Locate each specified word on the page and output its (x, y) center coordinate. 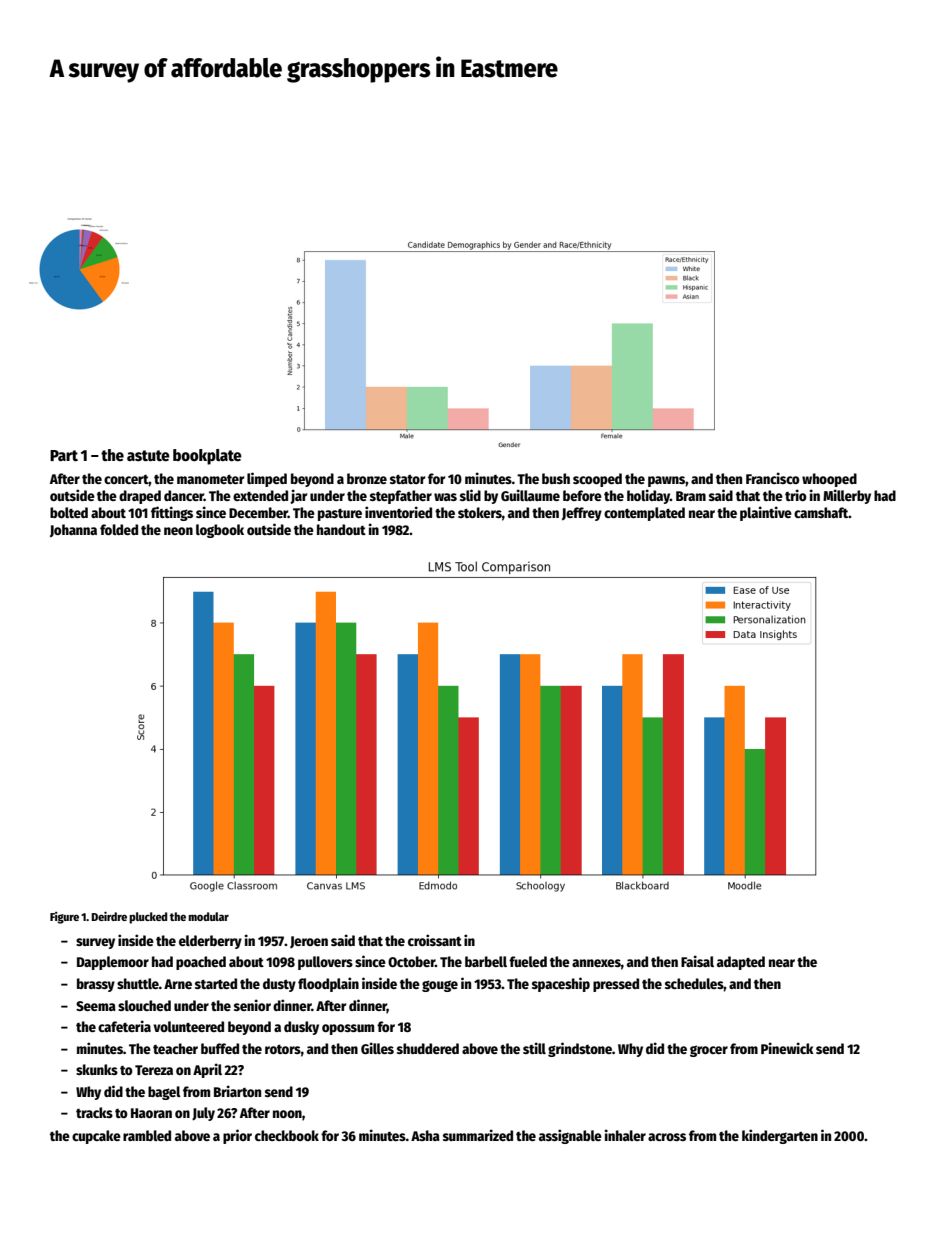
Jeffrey (582, 514)
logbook (220, 531)
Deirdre (109, 916)
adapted (741, 963)
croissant (435, 940)
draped (140, 497)
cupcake (96, 1137)
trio (796, 495)
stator (407, 479)
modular (208, 916)
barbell (486, 961)
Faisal (697, 961)
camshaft (821, 512)
